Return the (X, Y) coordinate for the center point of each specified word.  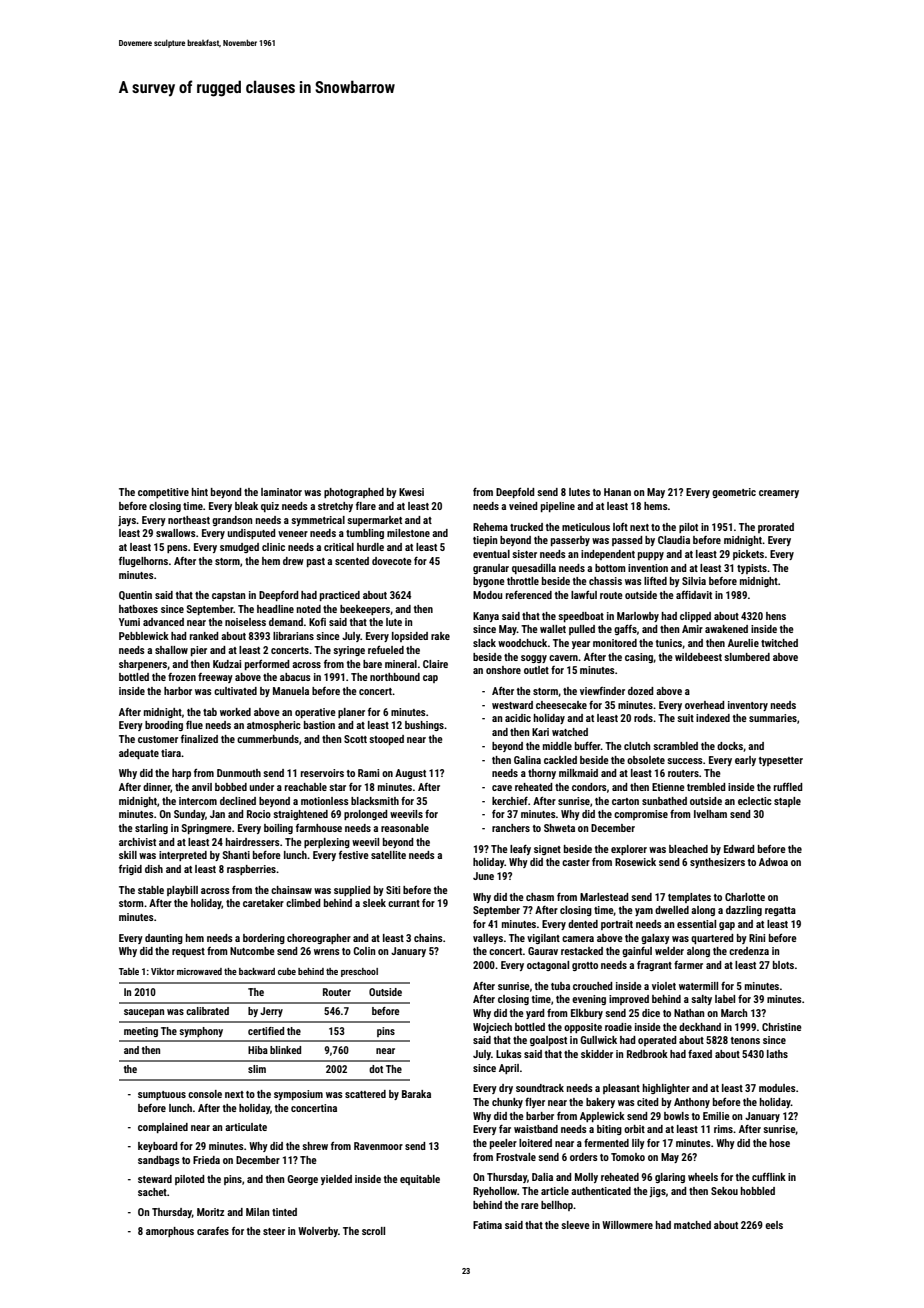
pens (177, 549)
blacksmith (375, 801)
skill (128, 855)
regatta (780, 911)
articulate (246, 1127)
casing (639, 658)
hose (780, 1143)
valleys (488, 939)
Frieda (206, 1160)
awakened (726, 629)
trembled (706, 787)
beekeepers (365, 610)
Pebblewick (144, 636)
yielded (336, 1180)
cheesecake (561, 705)
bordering (264, 939)
